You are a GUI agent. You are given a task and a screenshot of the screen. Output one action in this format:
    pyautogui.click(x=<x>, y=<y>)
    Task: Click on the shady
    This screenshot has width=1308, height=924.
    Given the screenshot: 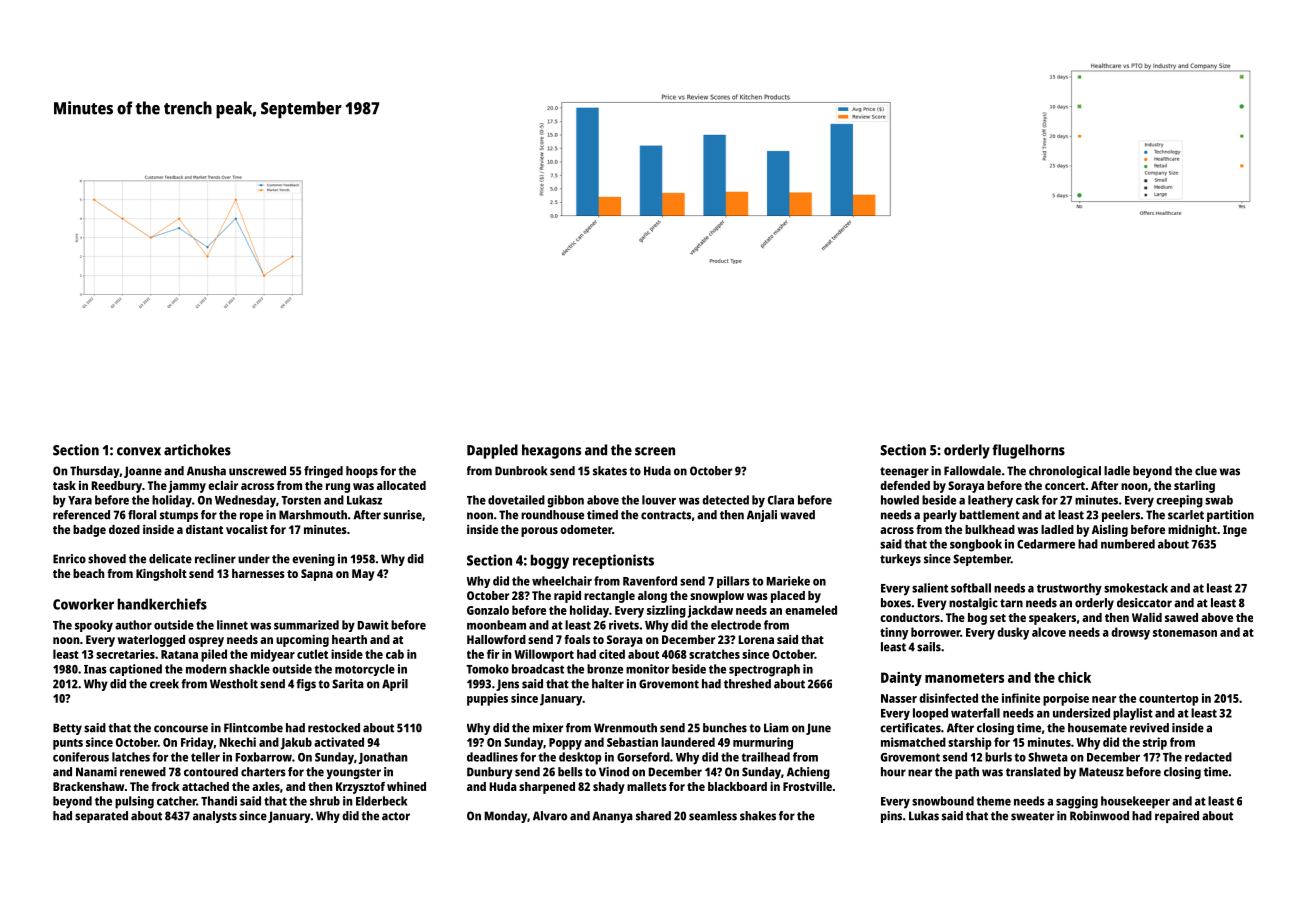 What is the action you would take?
    pyautogui.click(x=609, y=788)
